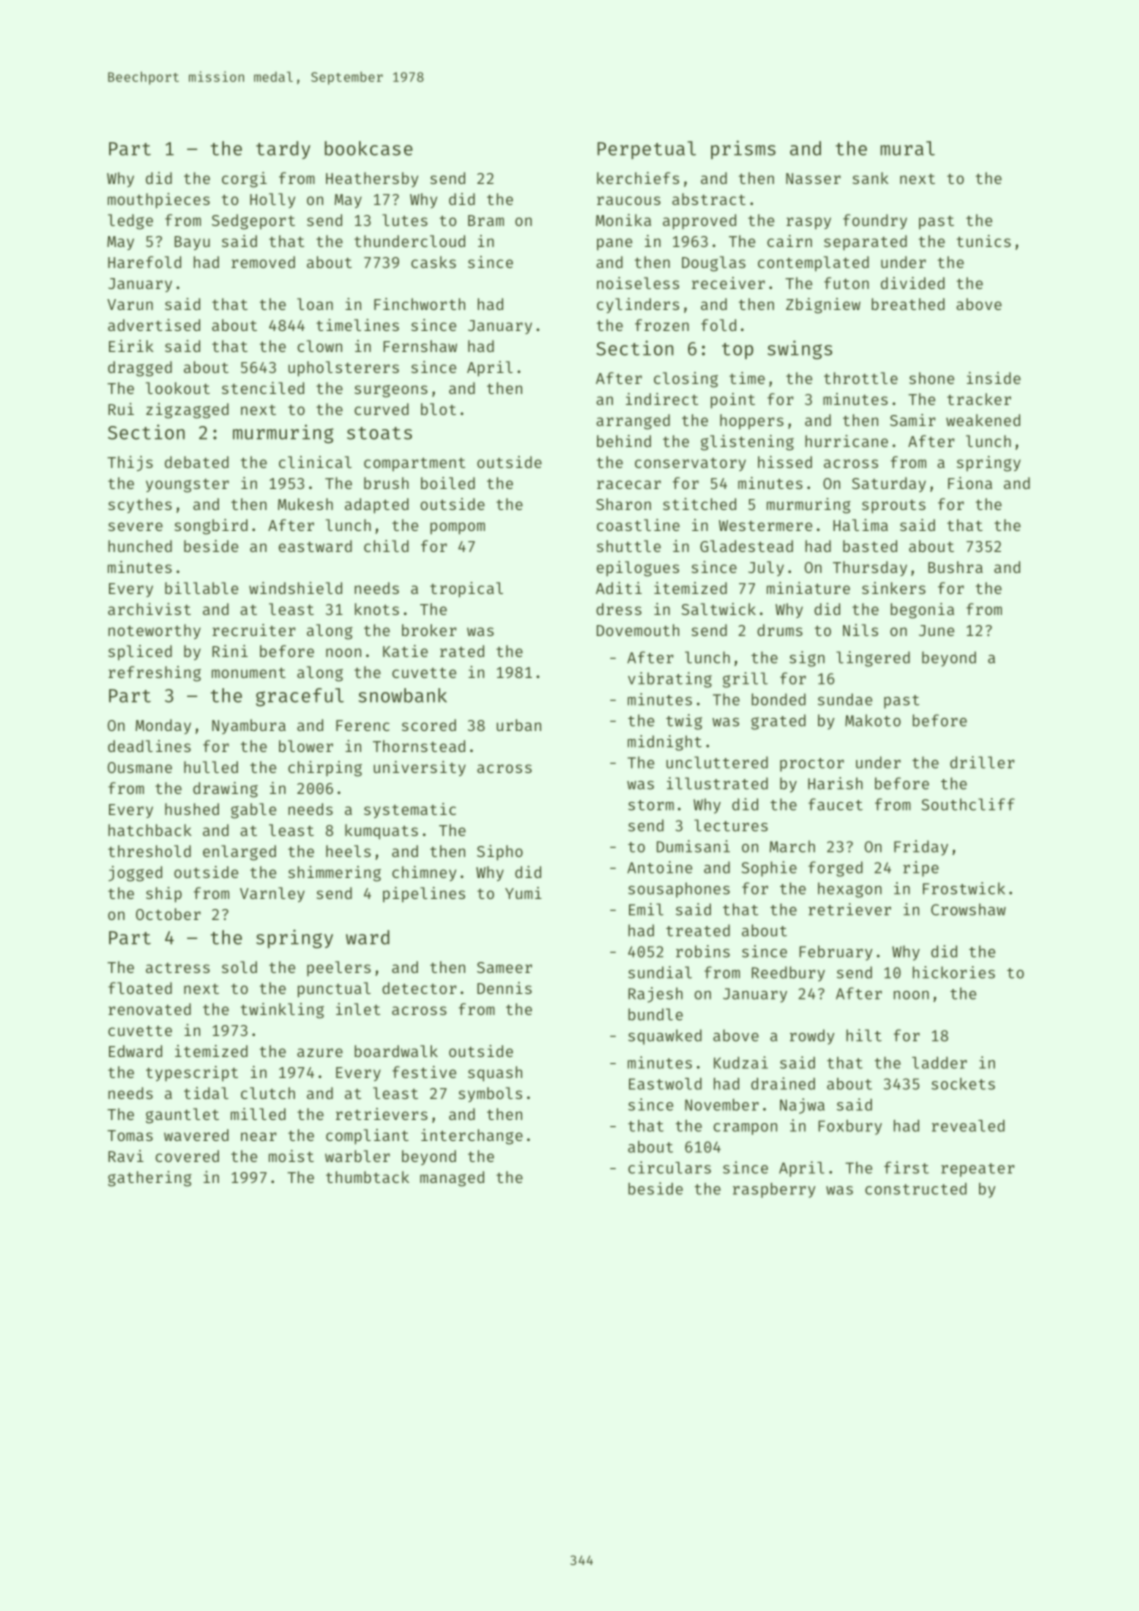 This screenshot has height=1611, width=1139. Describe the element at coordinates (963, 1084) in the screenshot. I see `sockets` at that location.
